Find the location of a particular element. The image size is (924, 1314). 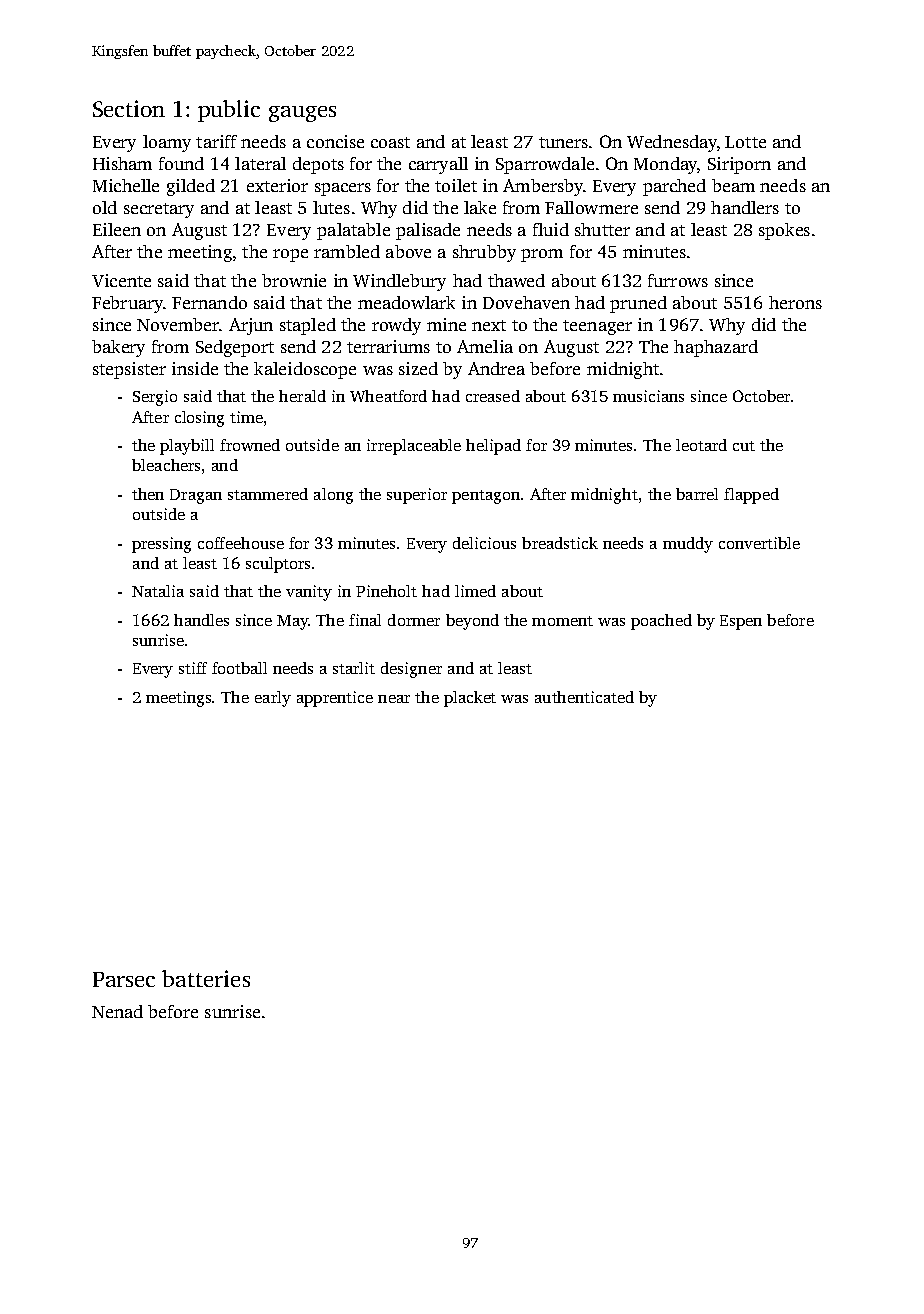

batteries is located at coordinates (206, 978).
